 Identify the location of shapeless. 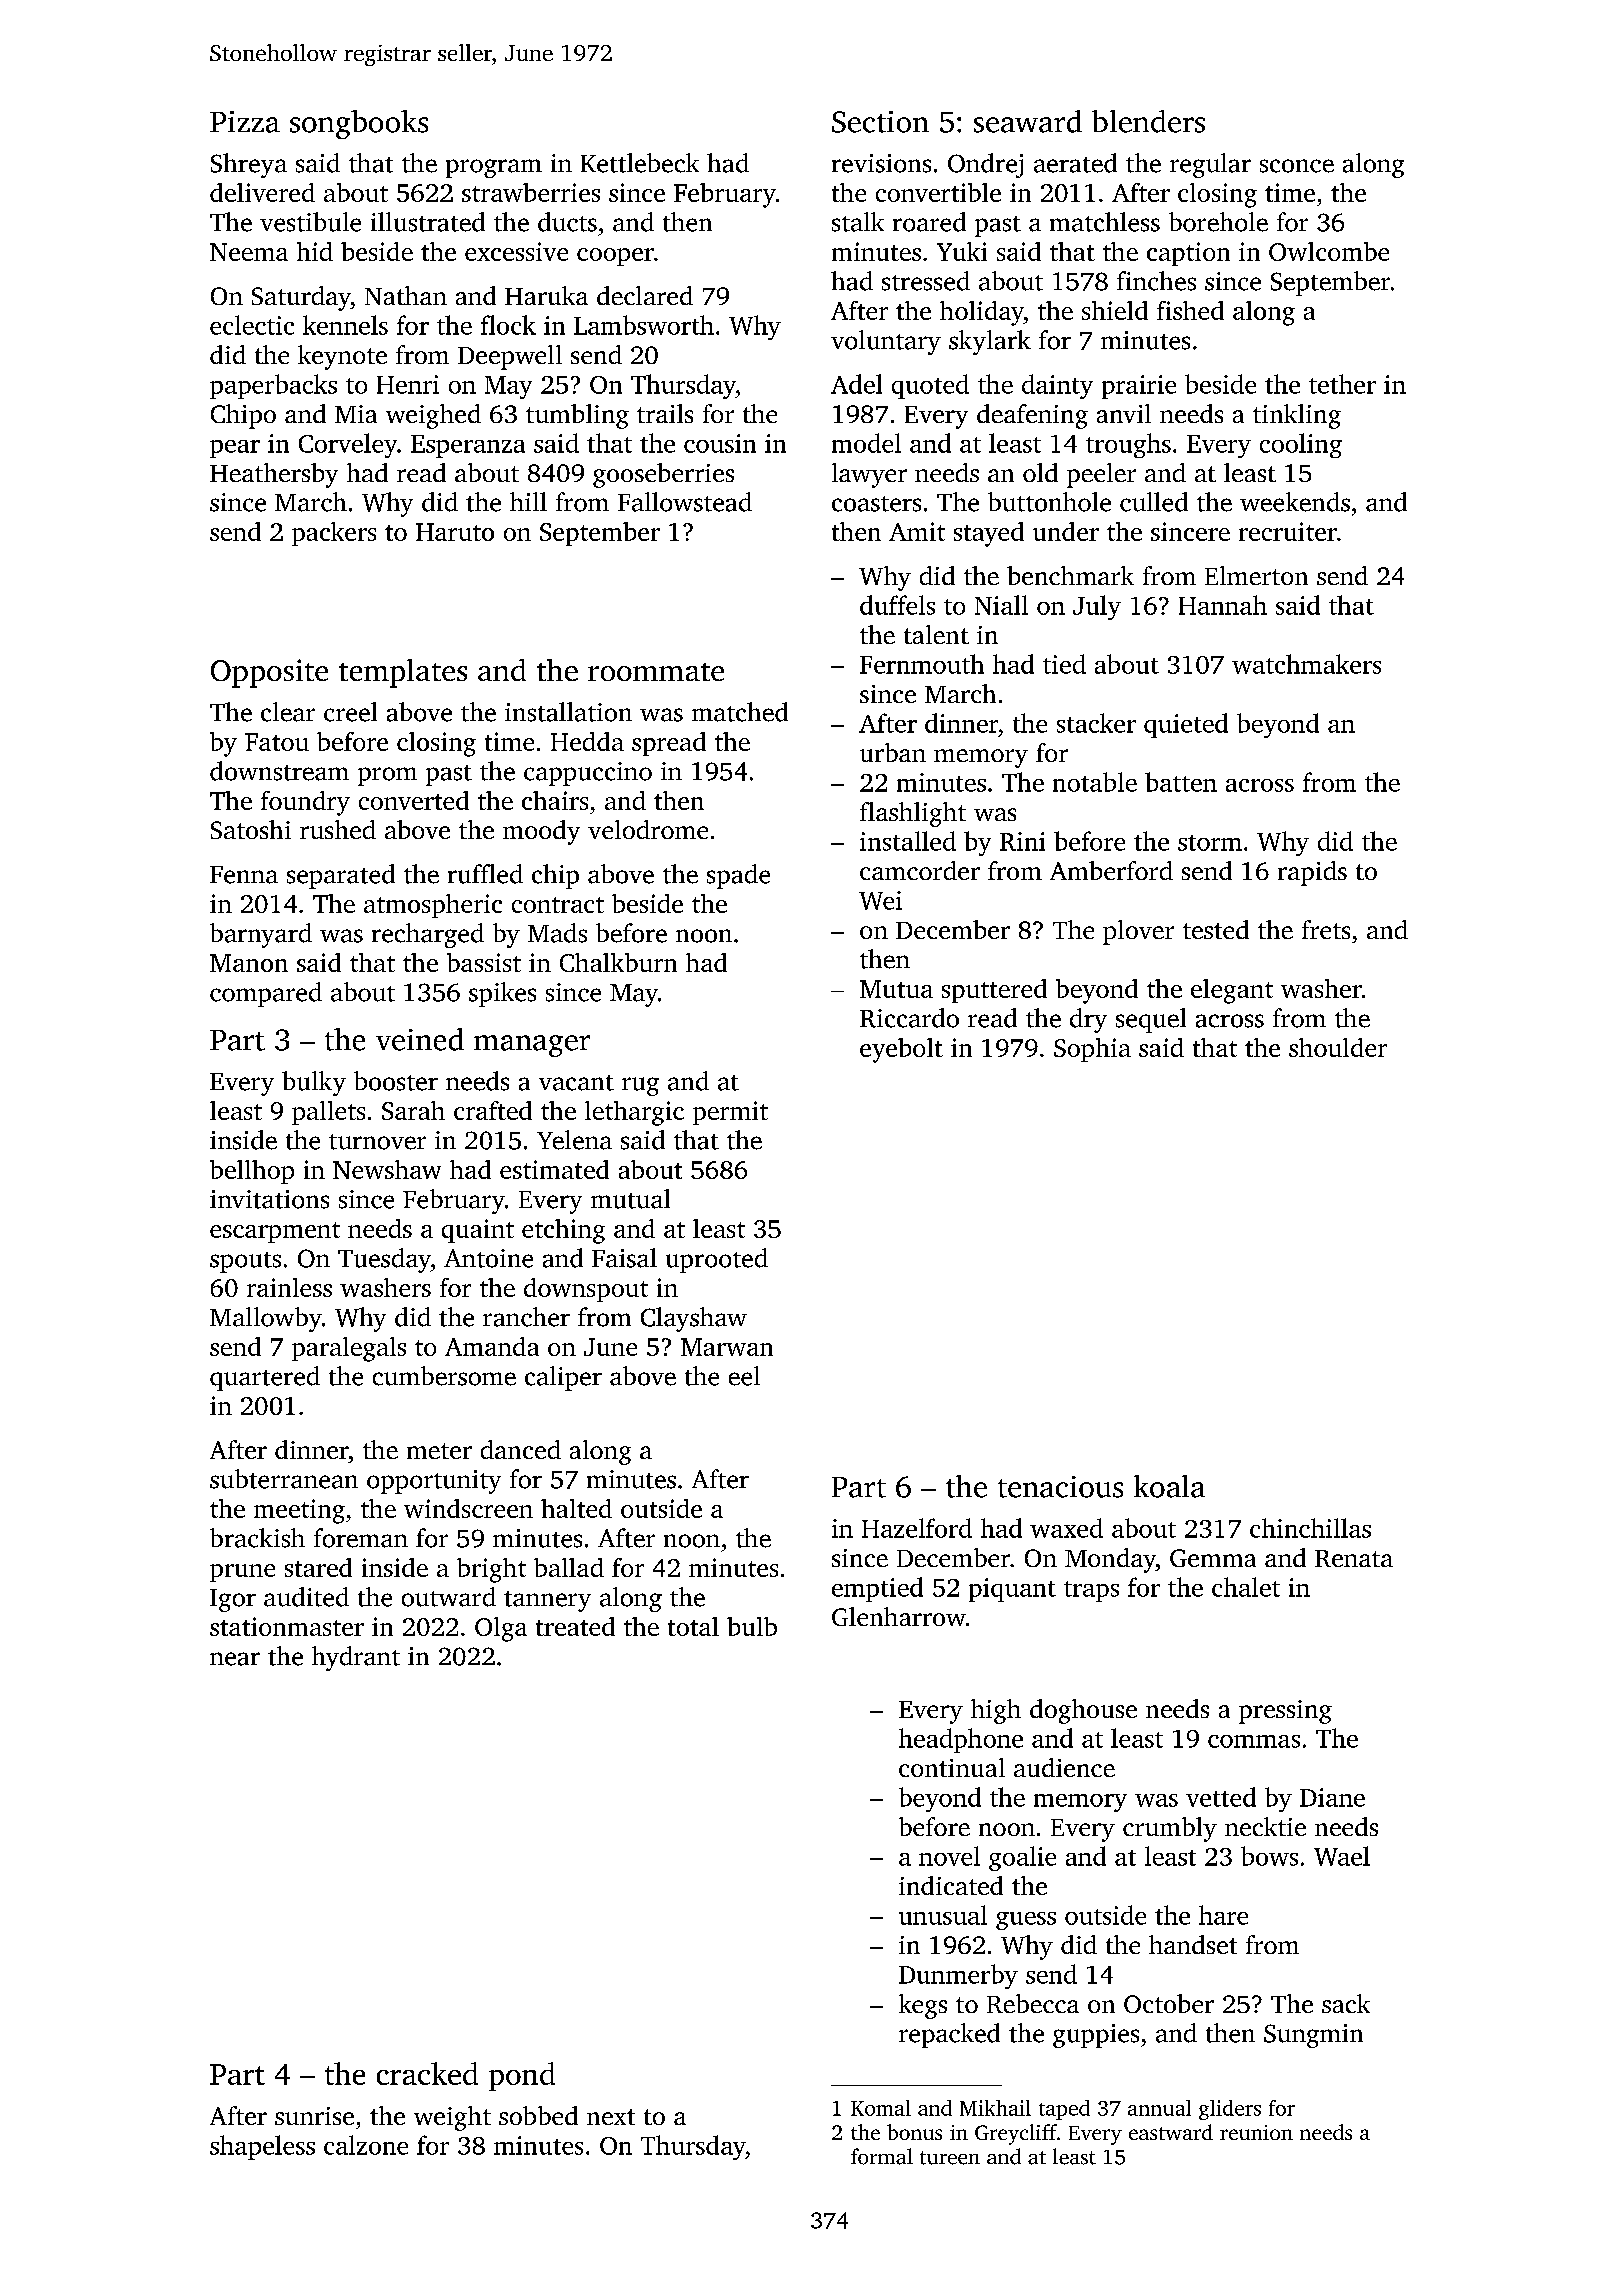
(262, 2147).
